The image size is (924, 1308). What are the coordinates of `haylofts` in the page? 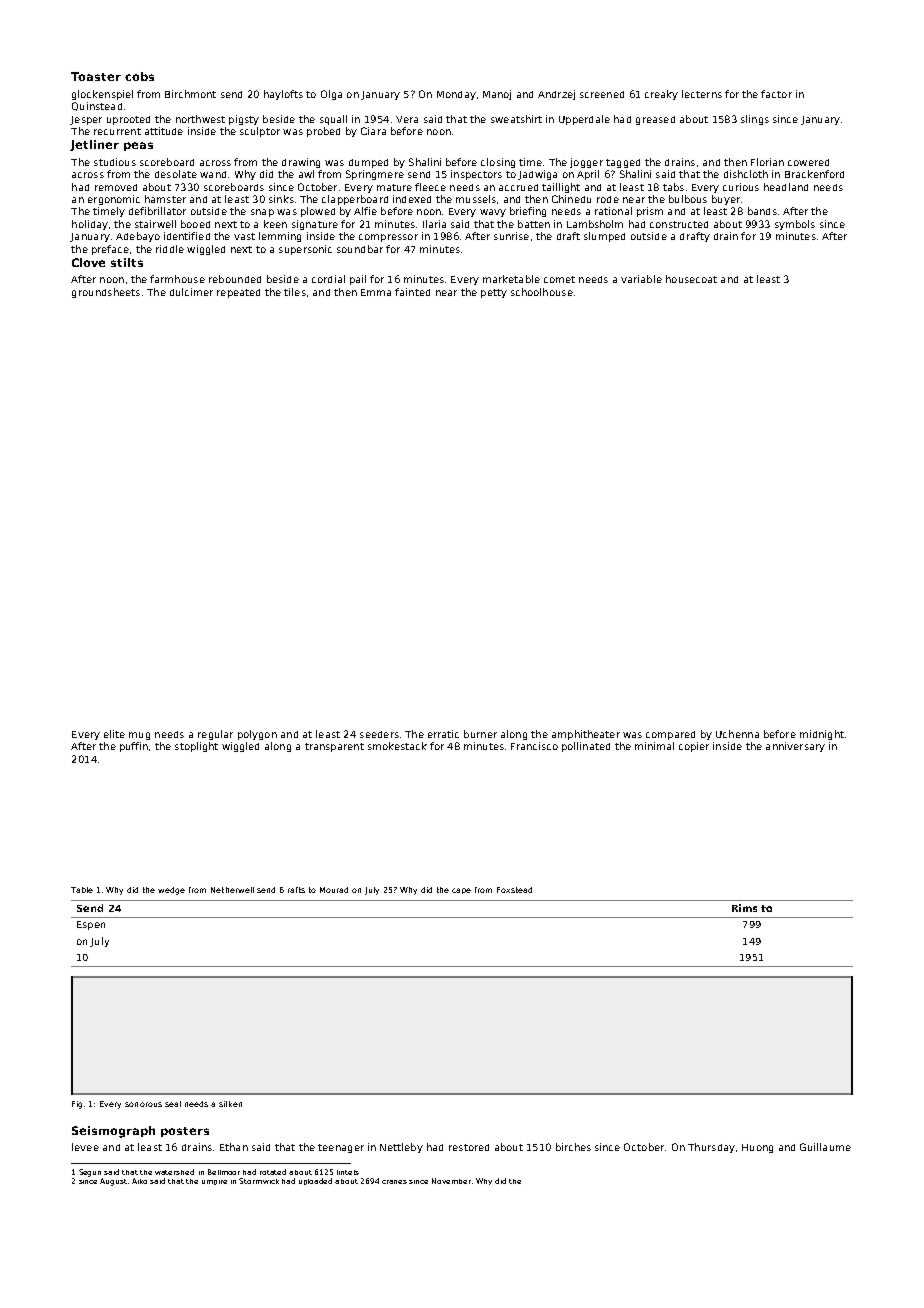 It's located at (283, 95).
